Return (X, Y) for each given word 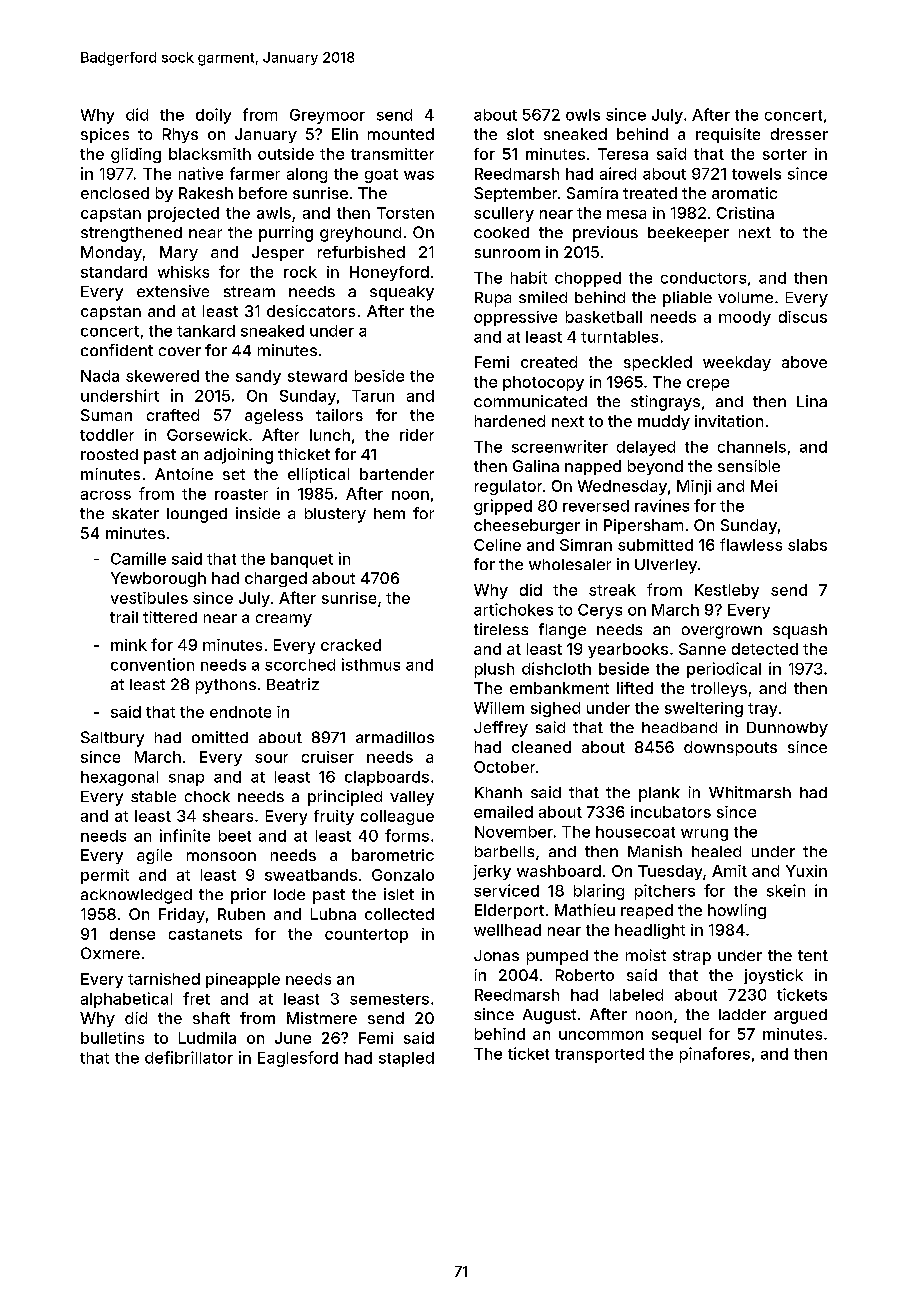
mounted (401, 134)
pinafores (715, 1055)
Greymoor (327, 116)
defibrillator (189, 1057)
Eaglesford (298, 1059)
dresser (799, 134)
